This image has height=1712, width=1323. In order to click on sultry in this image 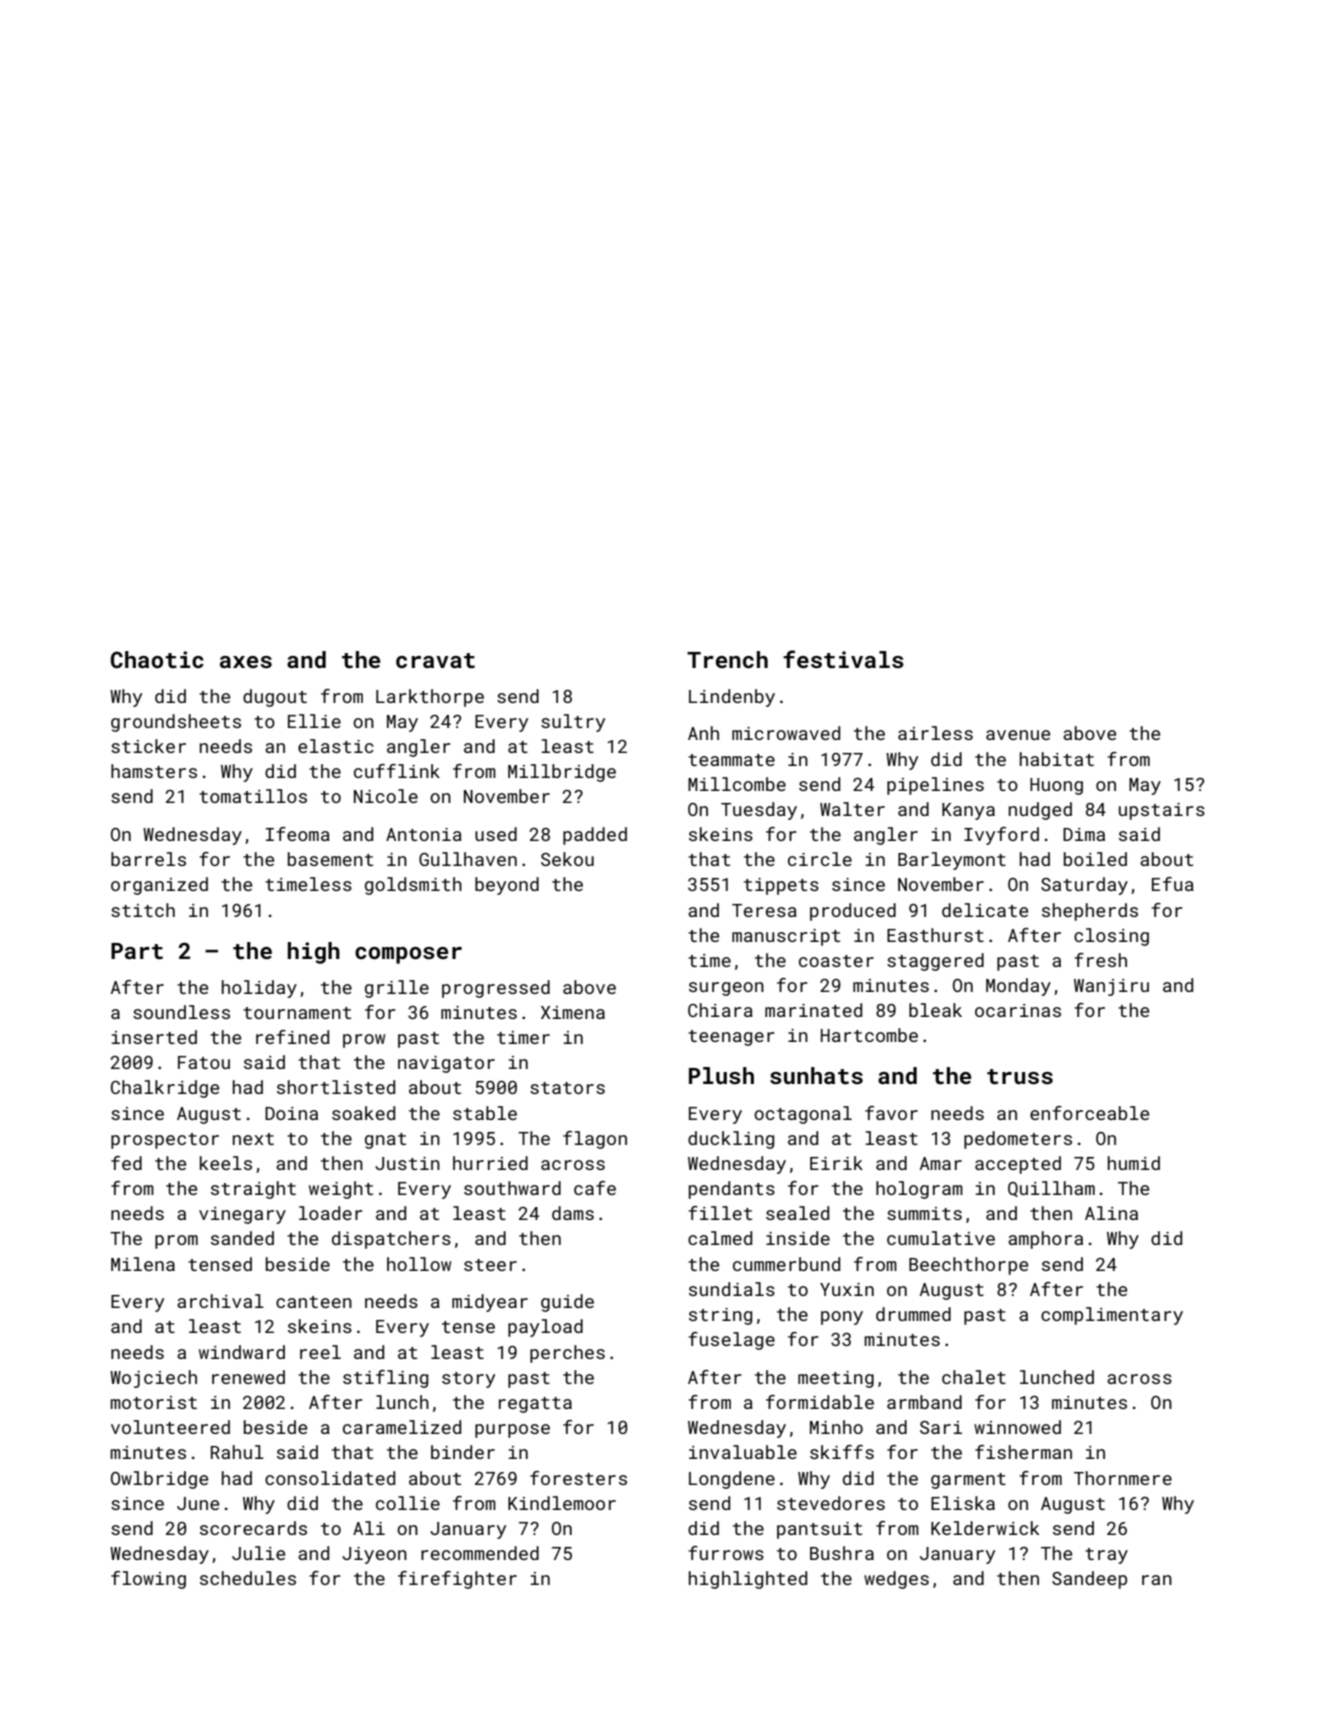, I will do `click(573, 723)`.
